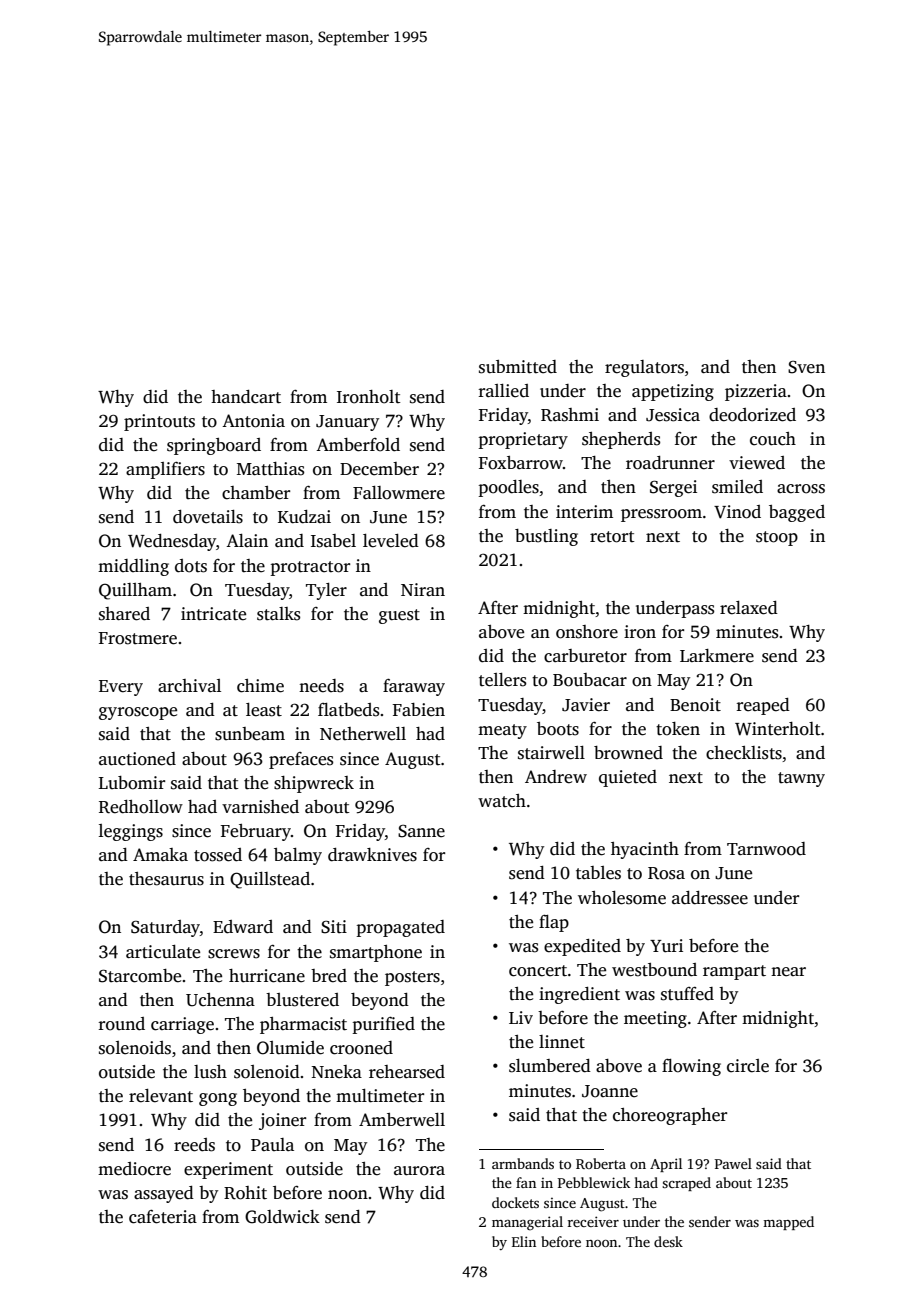 This image has width=924, height=1308. I want to click on Yuri, so click(666, 946).
